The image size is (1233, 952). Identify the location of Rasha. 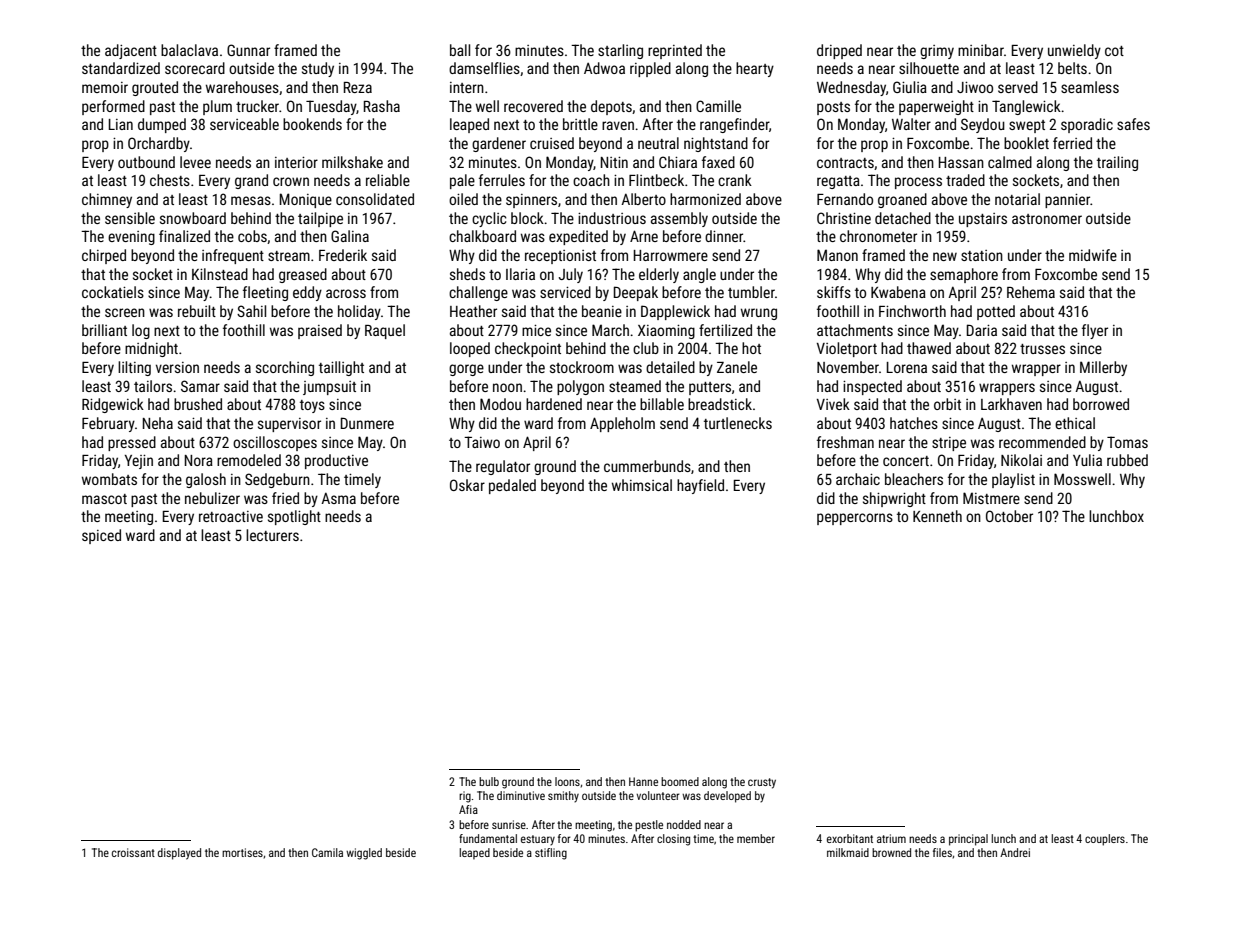
(382, 106).
